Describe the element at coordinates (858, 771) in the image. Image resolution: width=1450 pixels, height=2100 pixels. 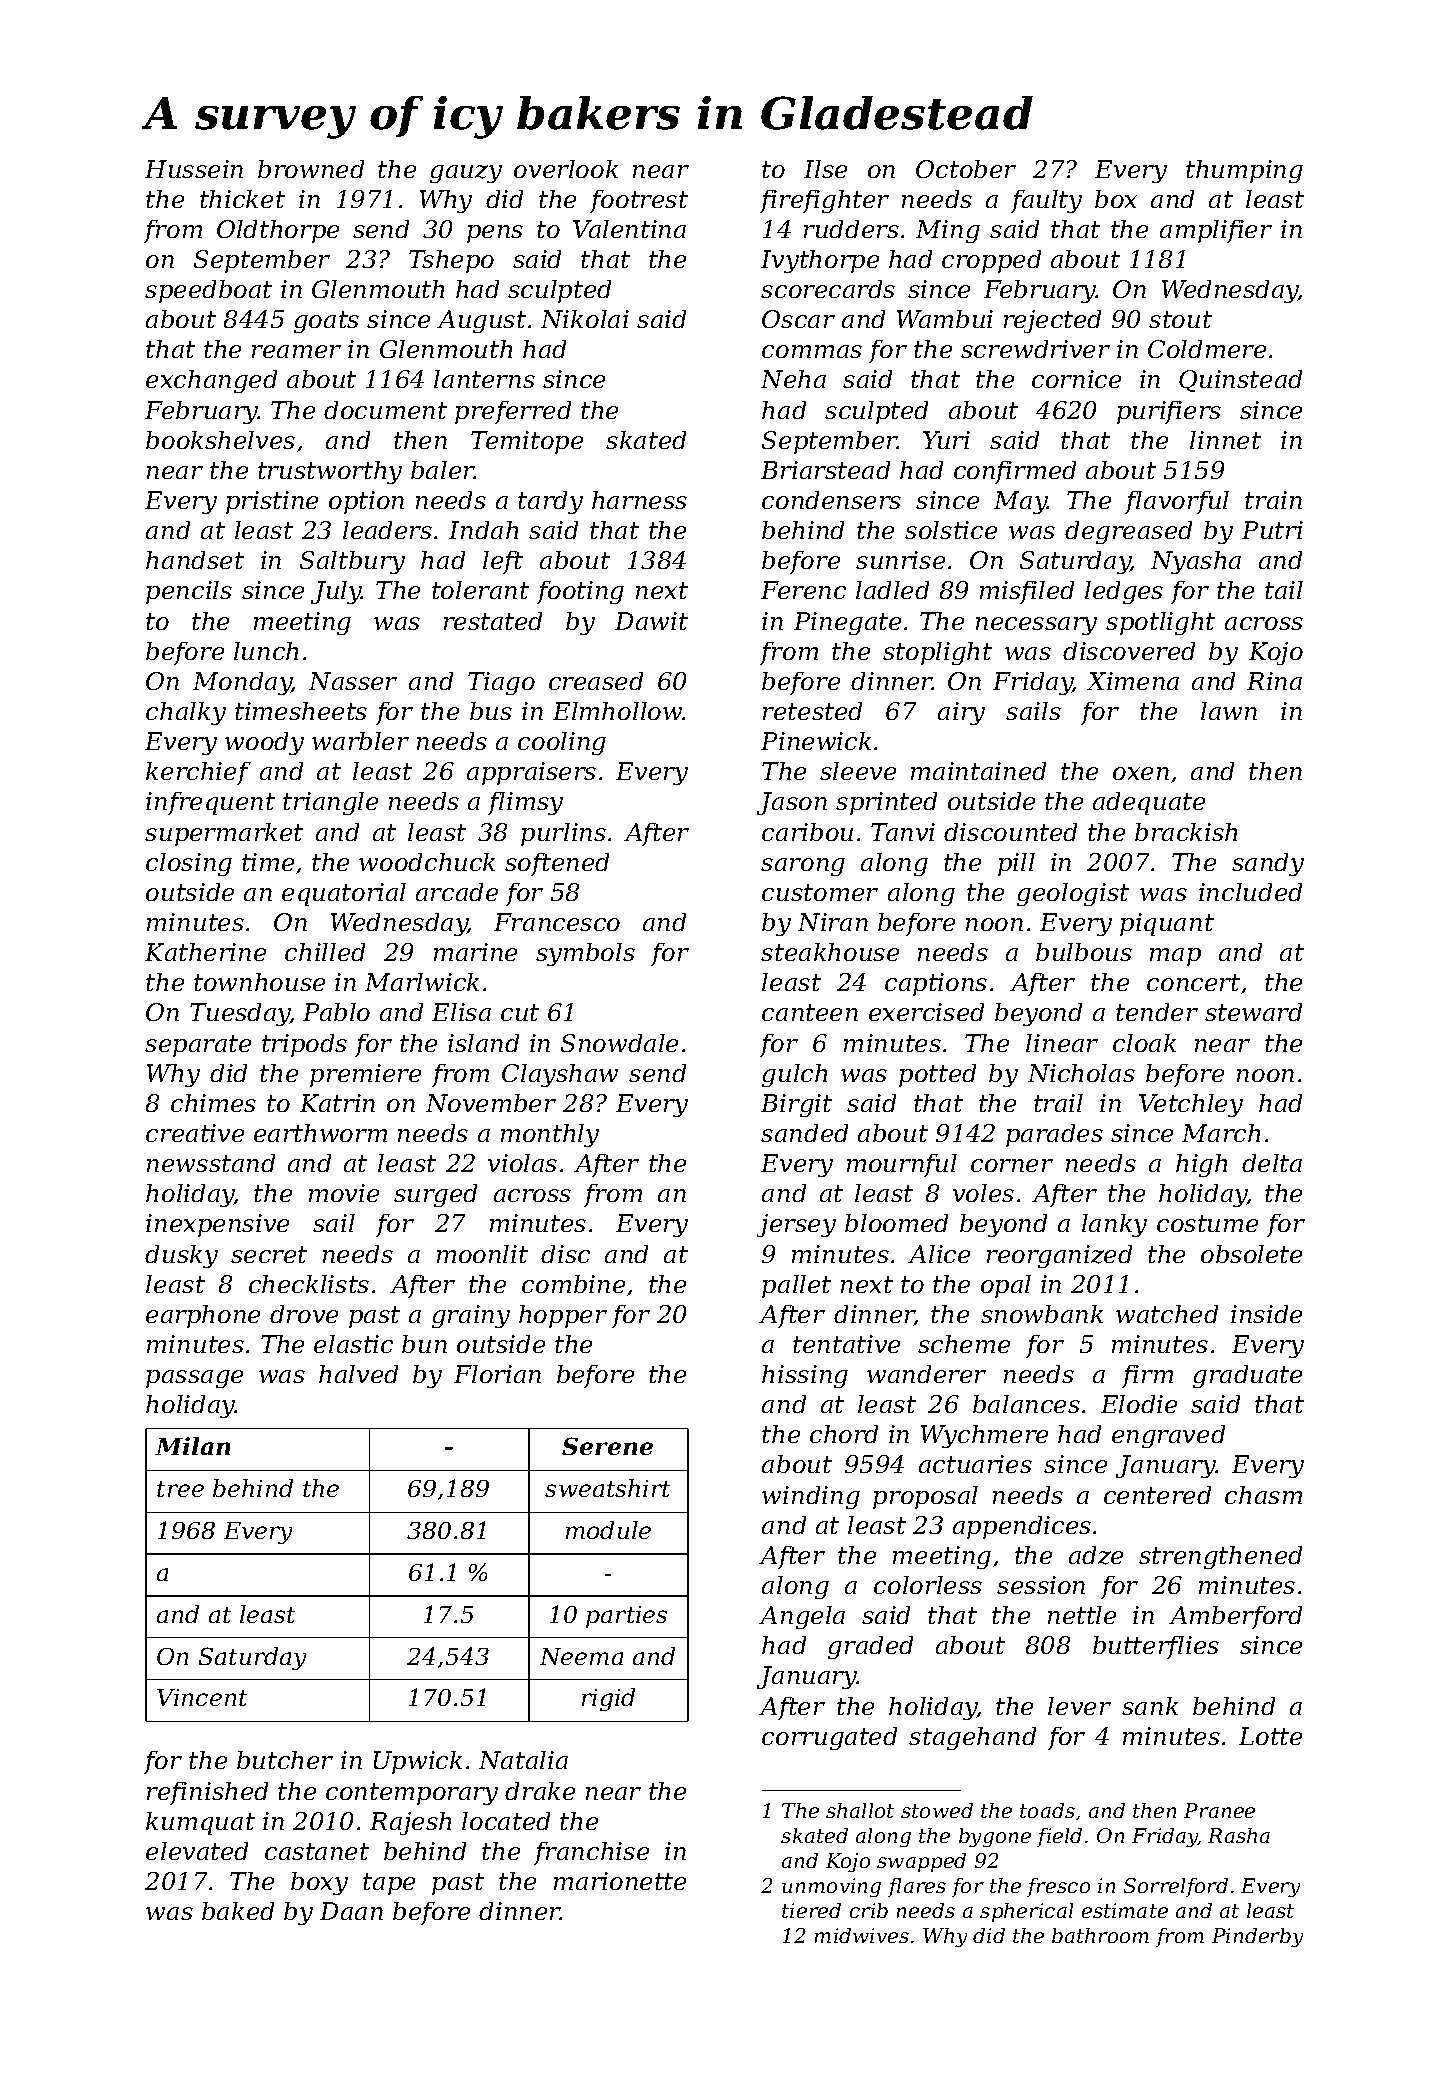
I see `sleeve` at that location.
